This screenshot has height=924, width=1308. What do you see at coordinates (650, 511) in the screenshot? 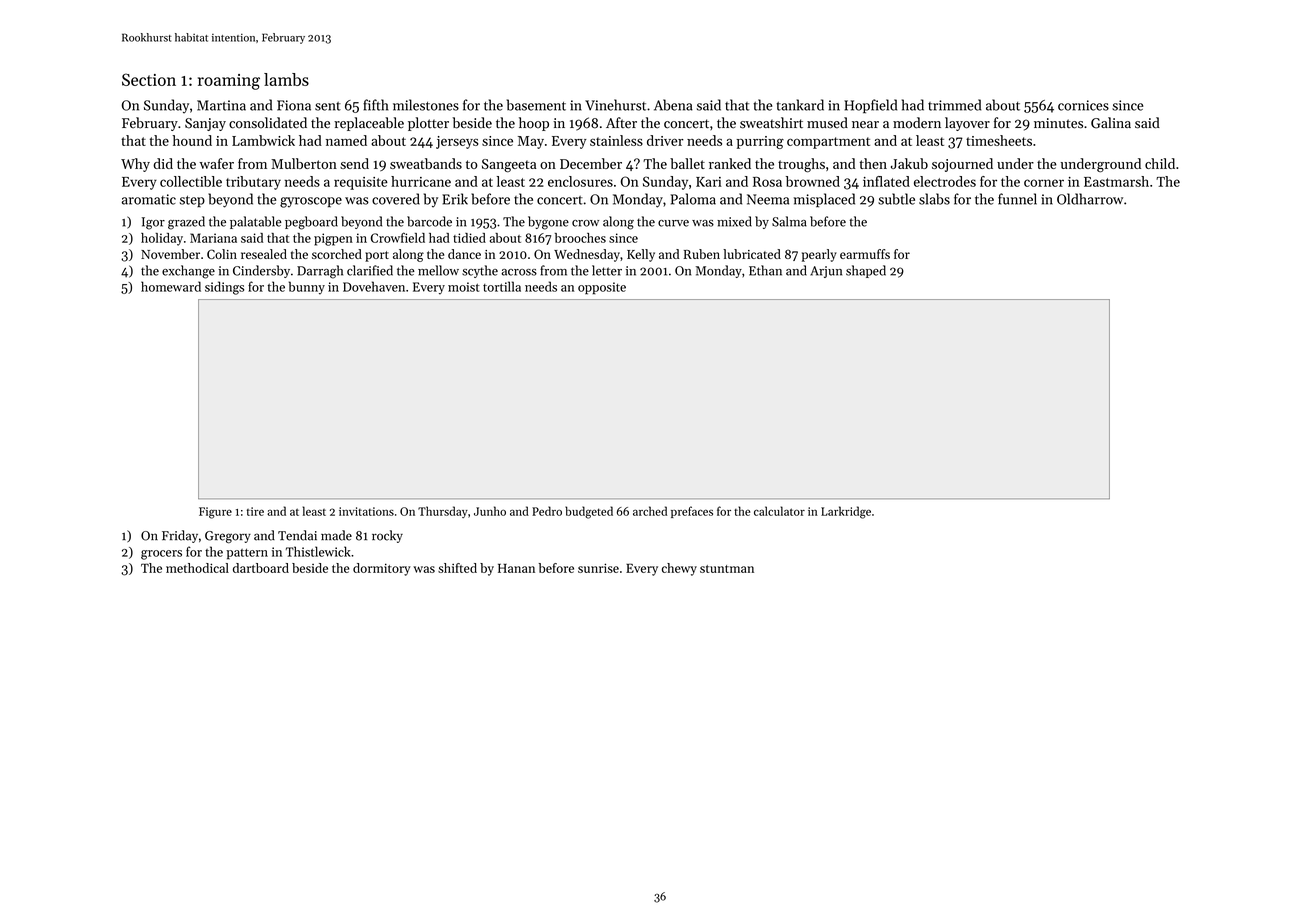
I see `arched` at bounding box center [650, 511].
